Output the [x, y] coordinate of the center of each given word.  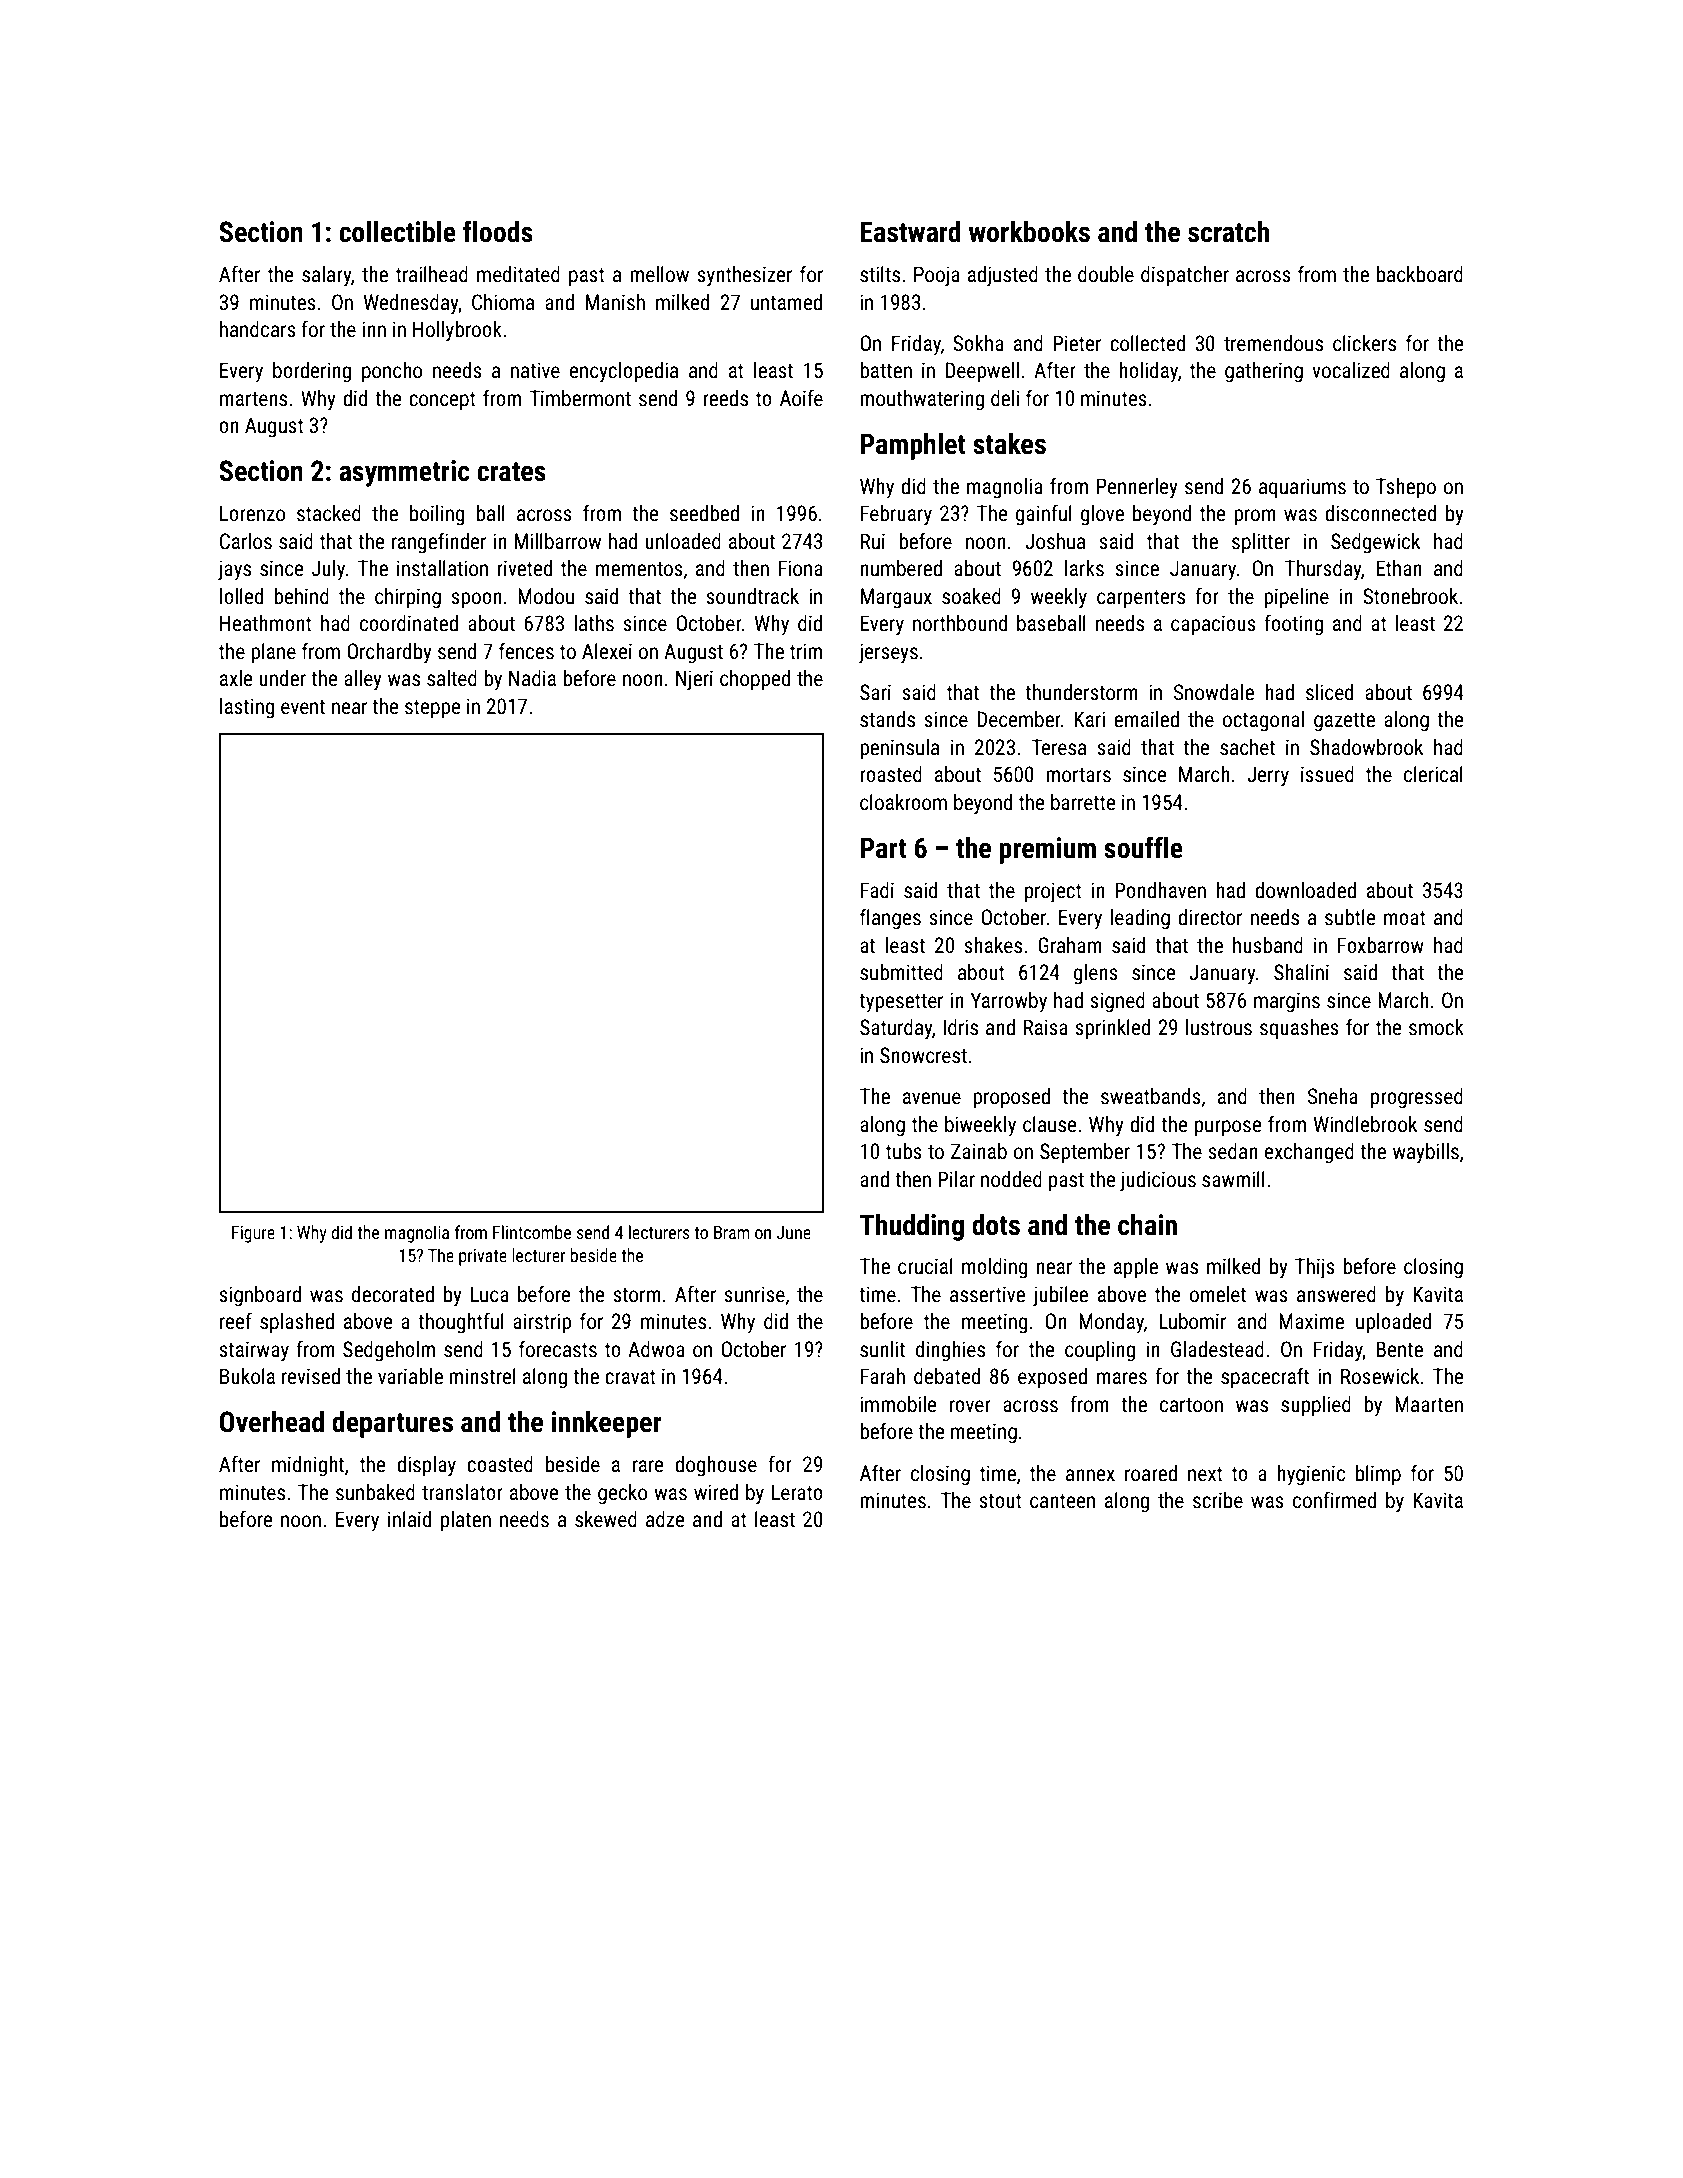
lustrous [1219, 1027]
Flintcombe [532, 1232]
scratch [1228, 232]
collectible [397, 232]
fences [526, 651]
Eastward [911, 232]
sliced [1329, 692]
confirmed [1334, 1500]
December [1019, 719]
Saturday [896, 1029]
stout [1000, 1501]
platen [466, 1521]
